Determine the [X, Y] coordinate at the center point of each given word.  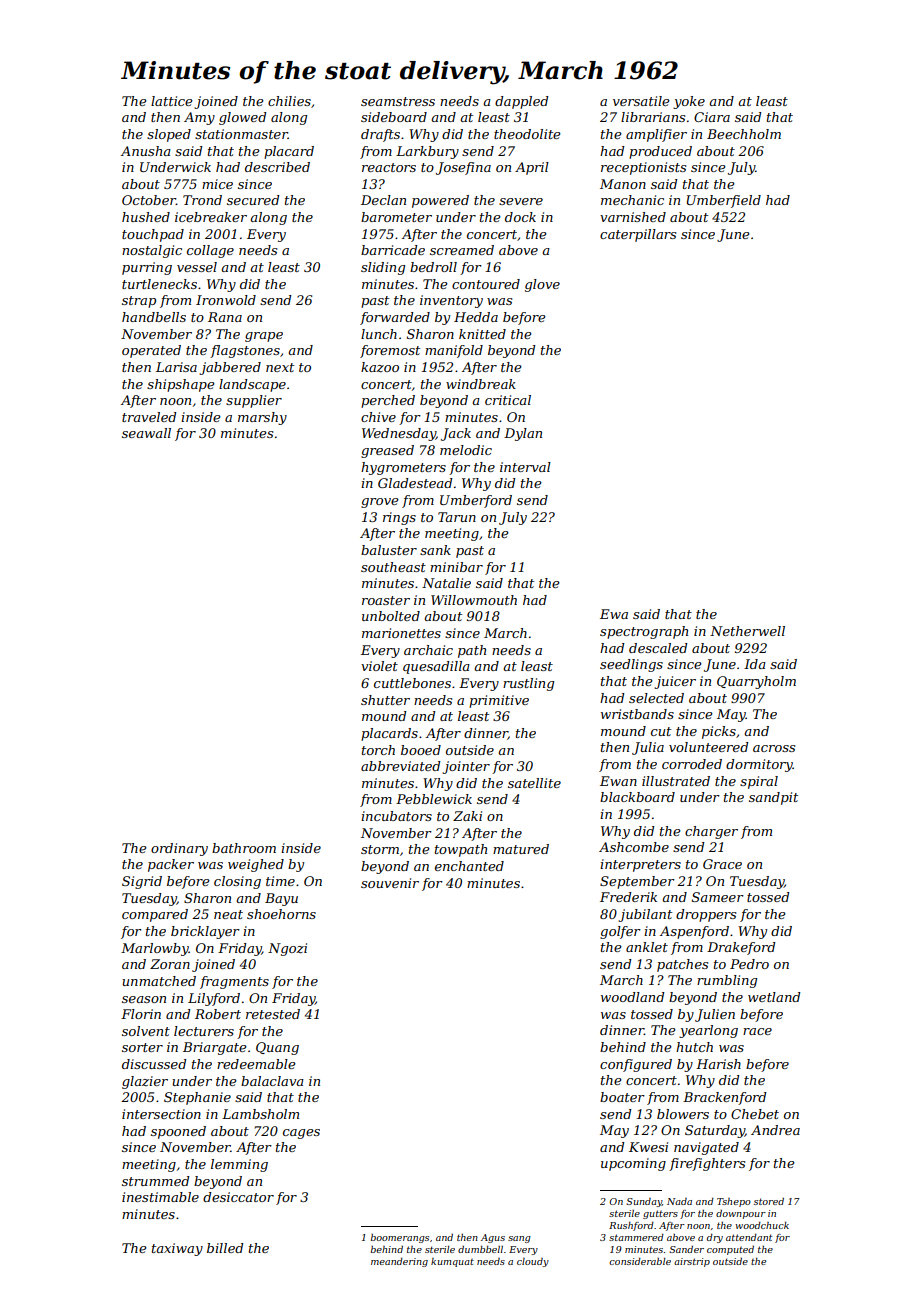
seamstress [398, 101]
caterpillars [638, 235]
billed [225, 1248]
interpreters [640, 865]
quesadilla [436, 667]
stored [769, 1201]
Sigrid [142, 882]
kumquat [452, 1262]
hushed [146, 217]
